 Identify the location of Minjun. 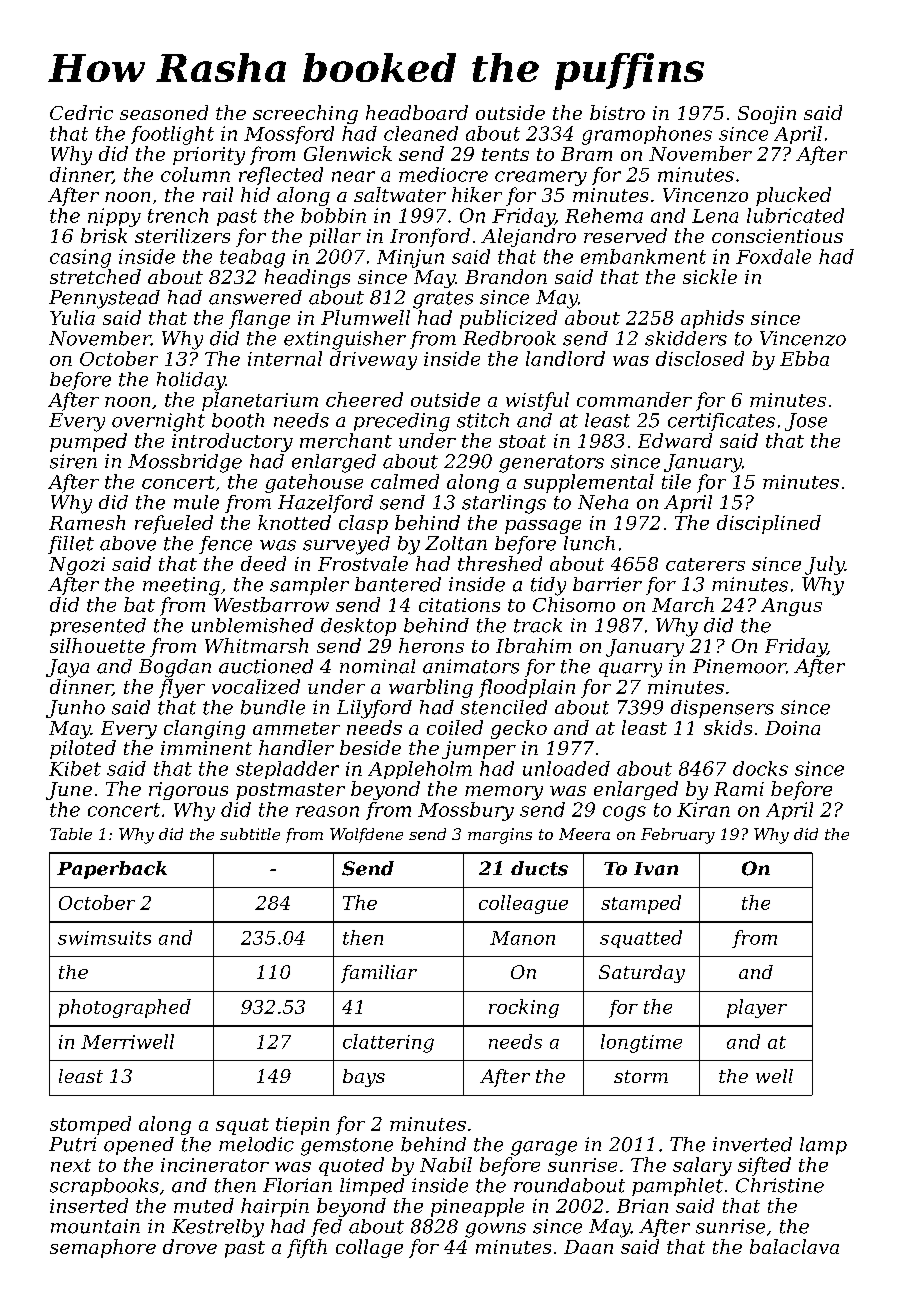
(410, 258).
